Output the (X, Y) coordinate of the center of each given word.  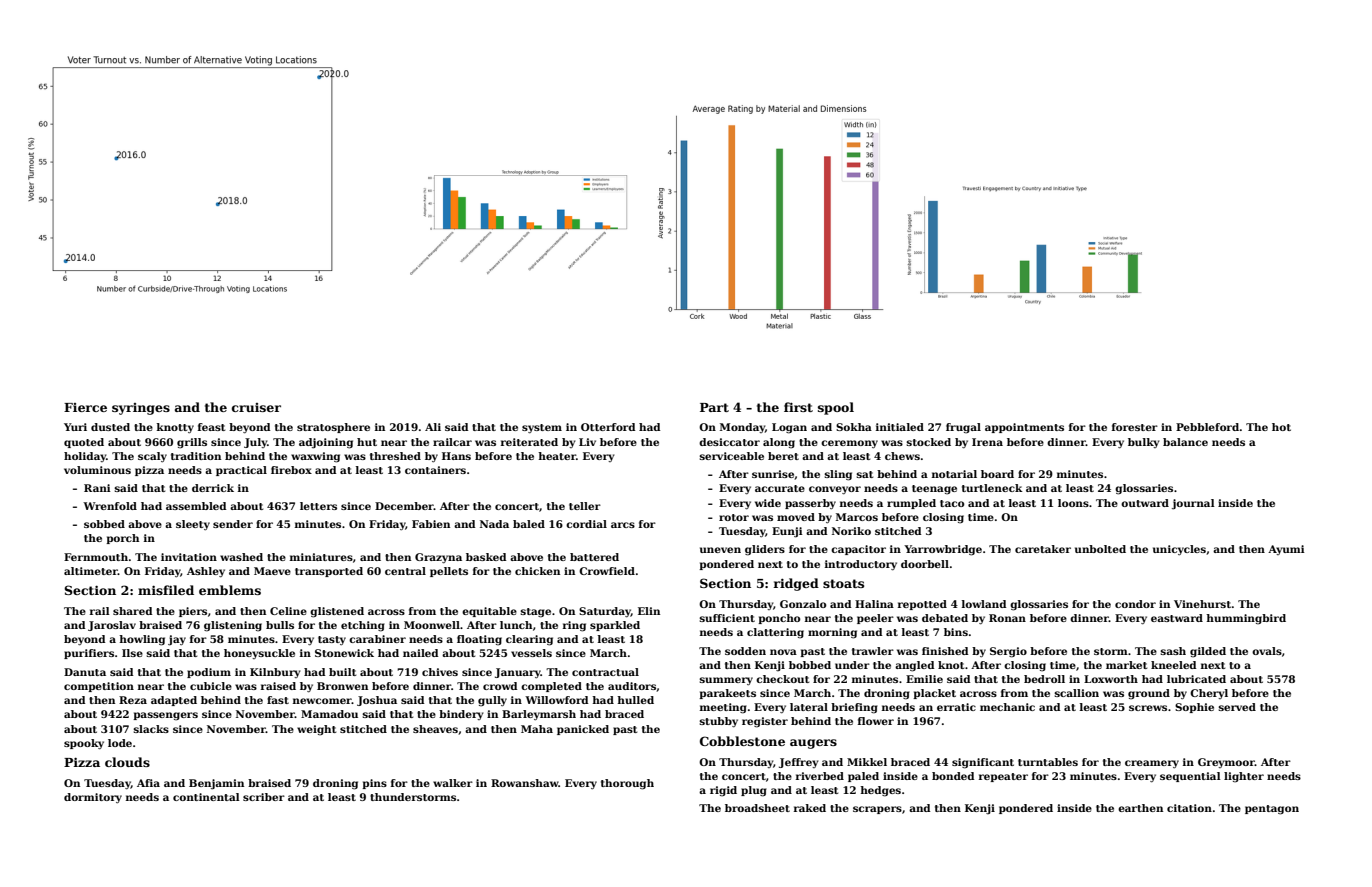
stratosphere (333, 428)
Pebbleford (1208, 427)
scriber (264, 797)
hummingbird (1246, 619)
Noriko (851, 531)
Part (714, 407)
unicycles (1179, 550)
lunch (516, 625)
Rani (97, 488)
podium (209, 673)
